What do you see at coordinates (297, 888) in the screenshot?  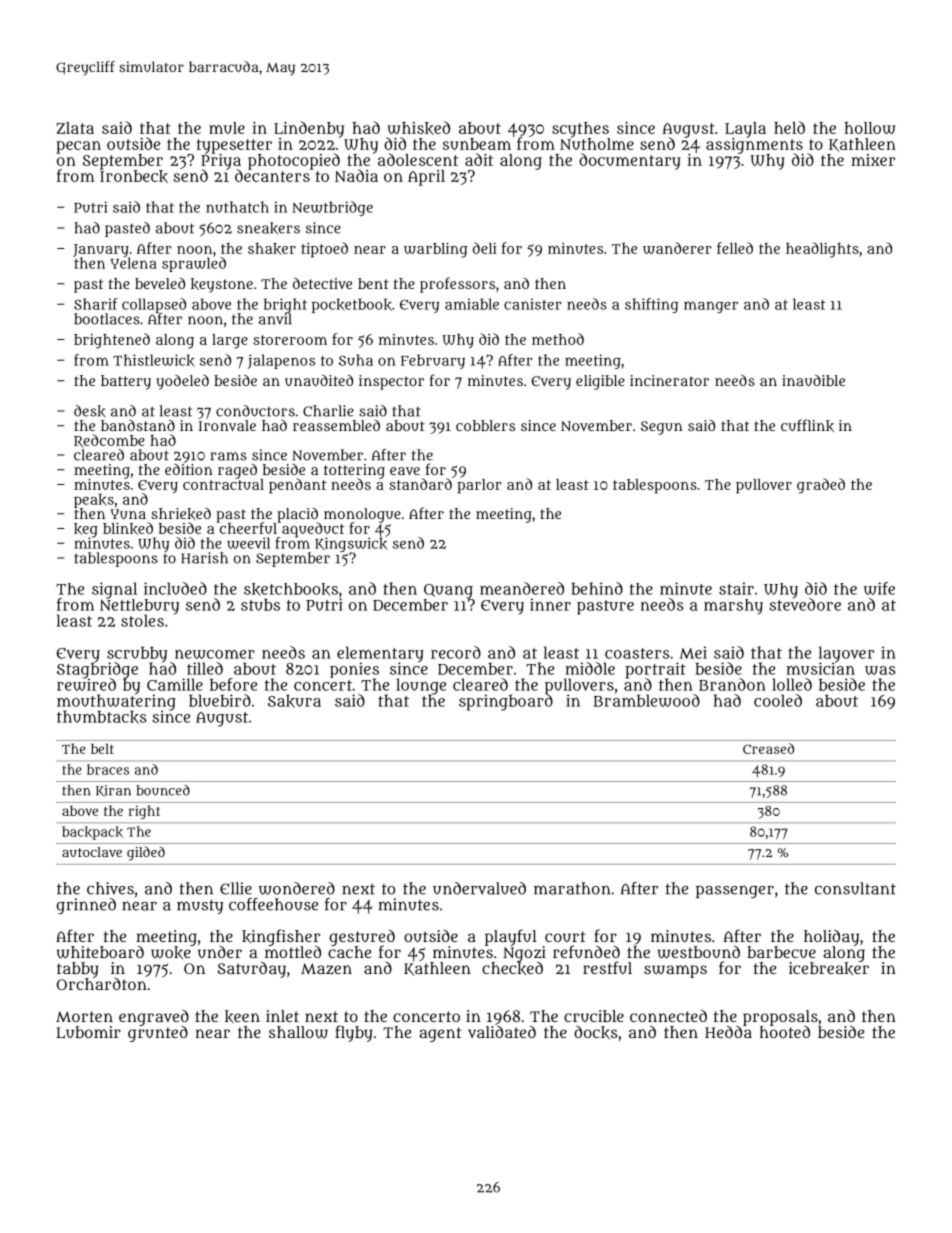 I see `wondered` at bounding box center [297, 888].
